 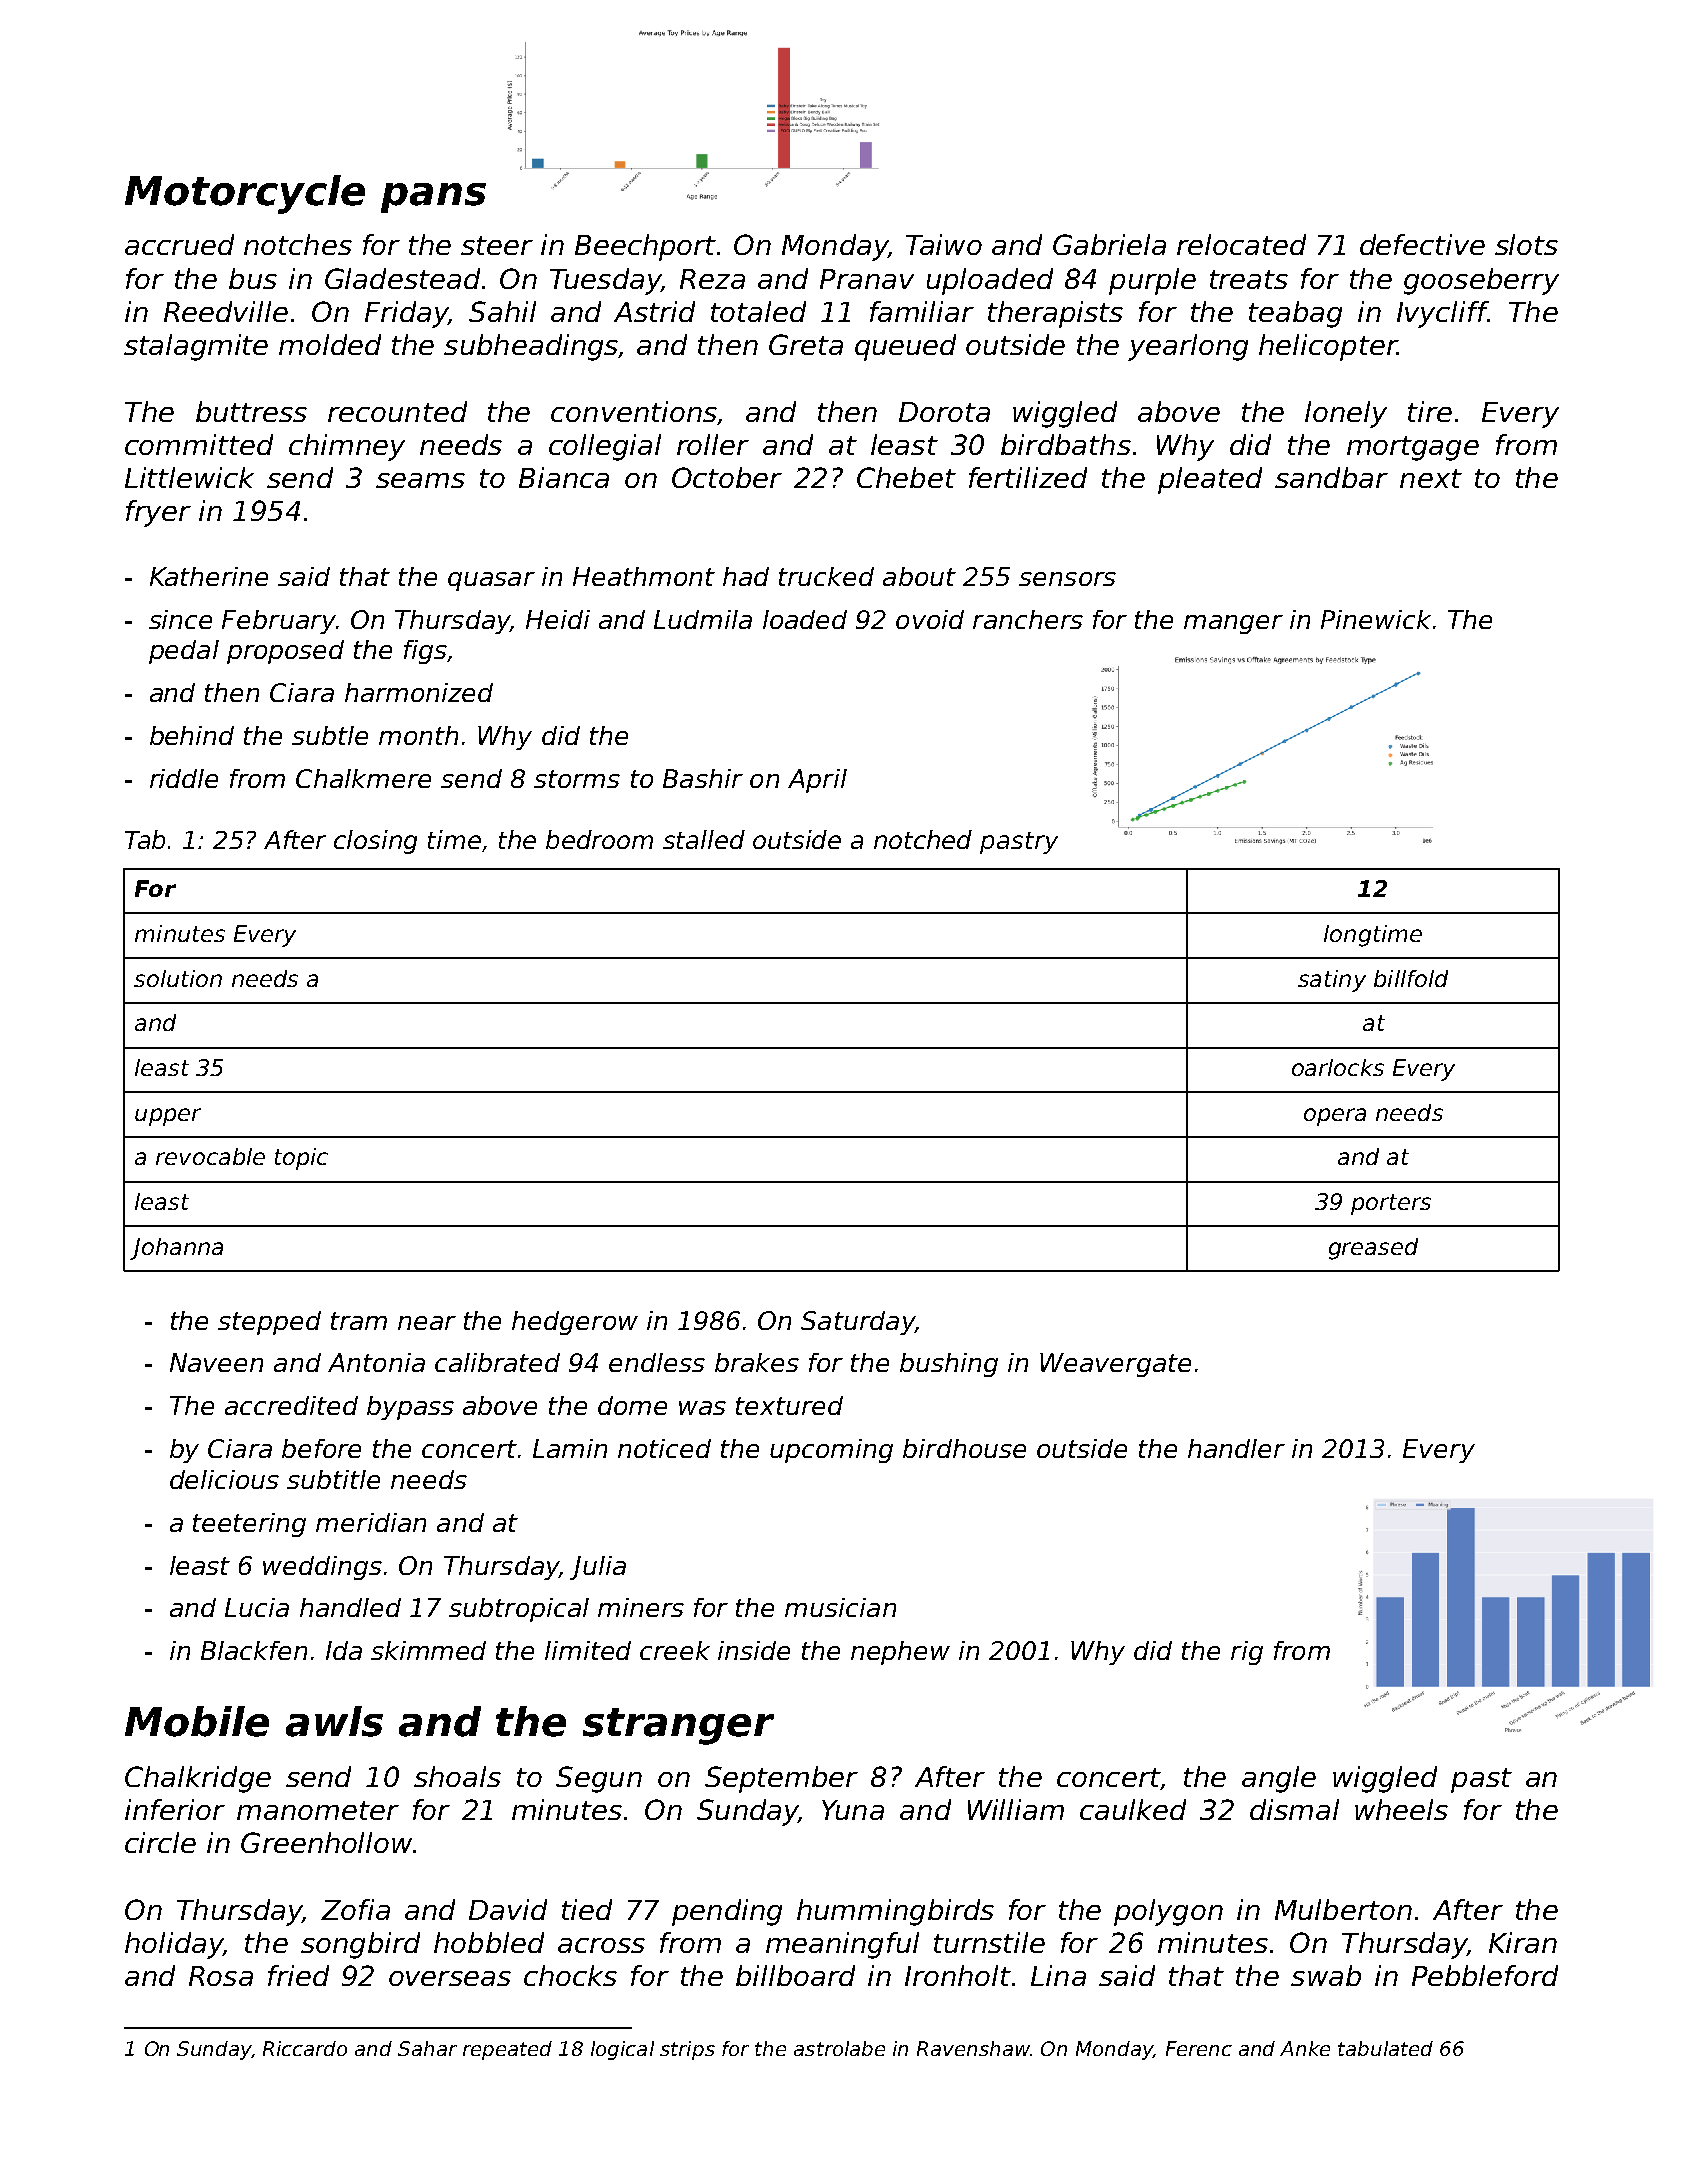 I want to click on closing, so click(x=375, y=842).
